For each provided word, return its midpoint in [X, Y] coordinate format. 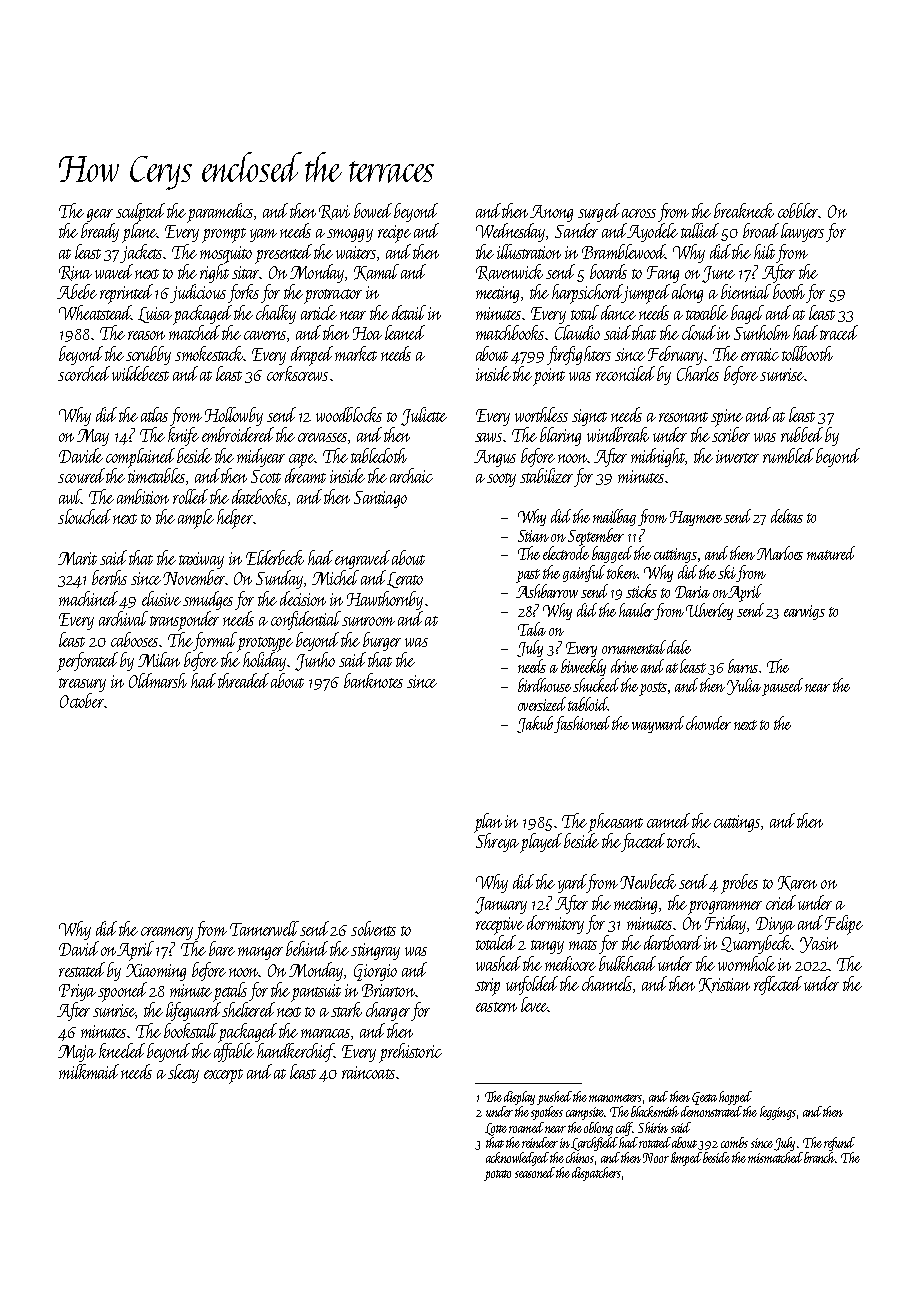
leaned [405, 332]
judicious [198, 293]
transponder [184, 621]
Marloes [780, 553]
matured [831, 553]
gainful [584, 573]
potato [497, 1175]
